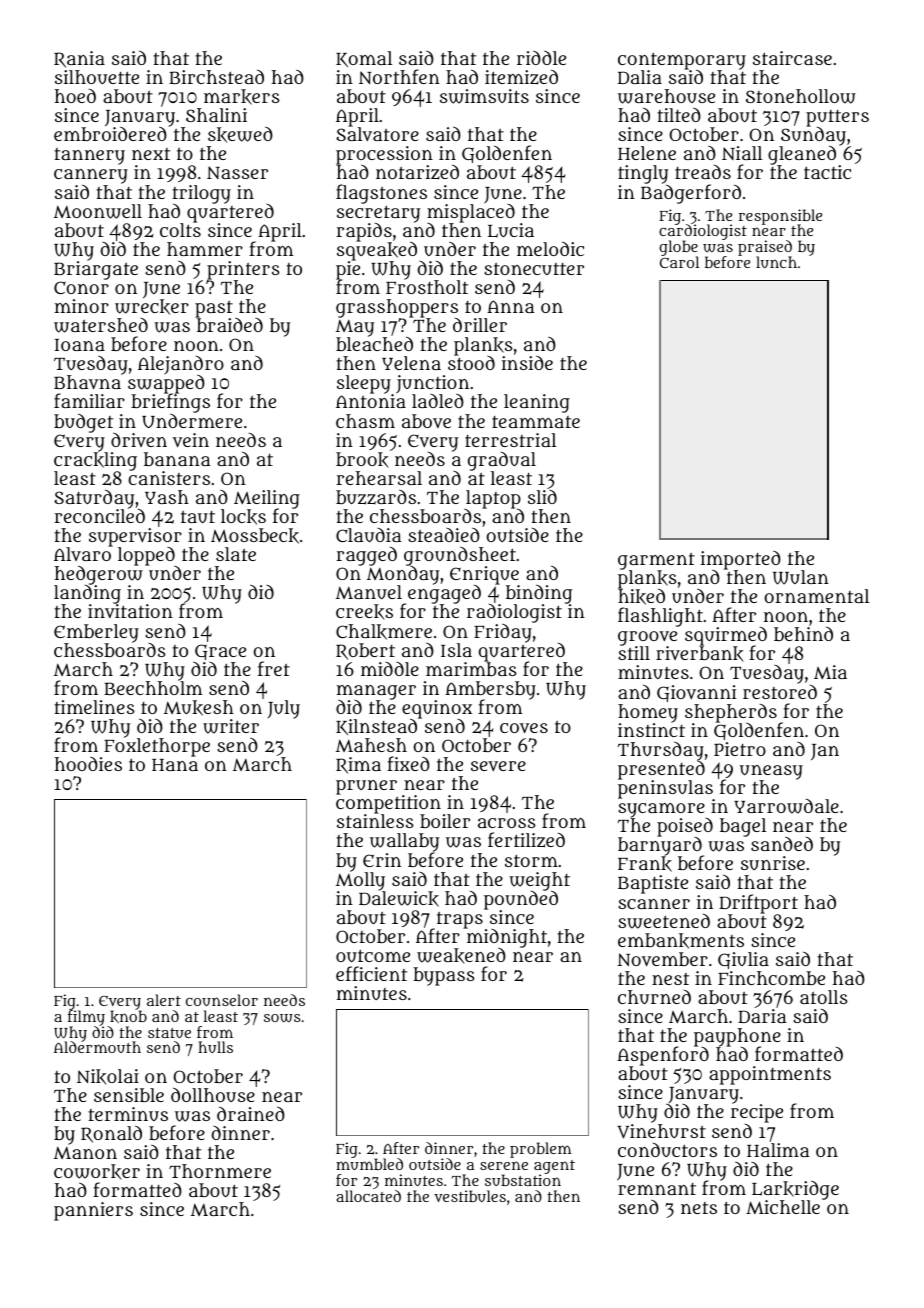 The height and width of the screenshot is (1308, 924). What do you see at coordinates (151, 154) in the screenshot?
I see `next` at bounding box center [151, 154].
